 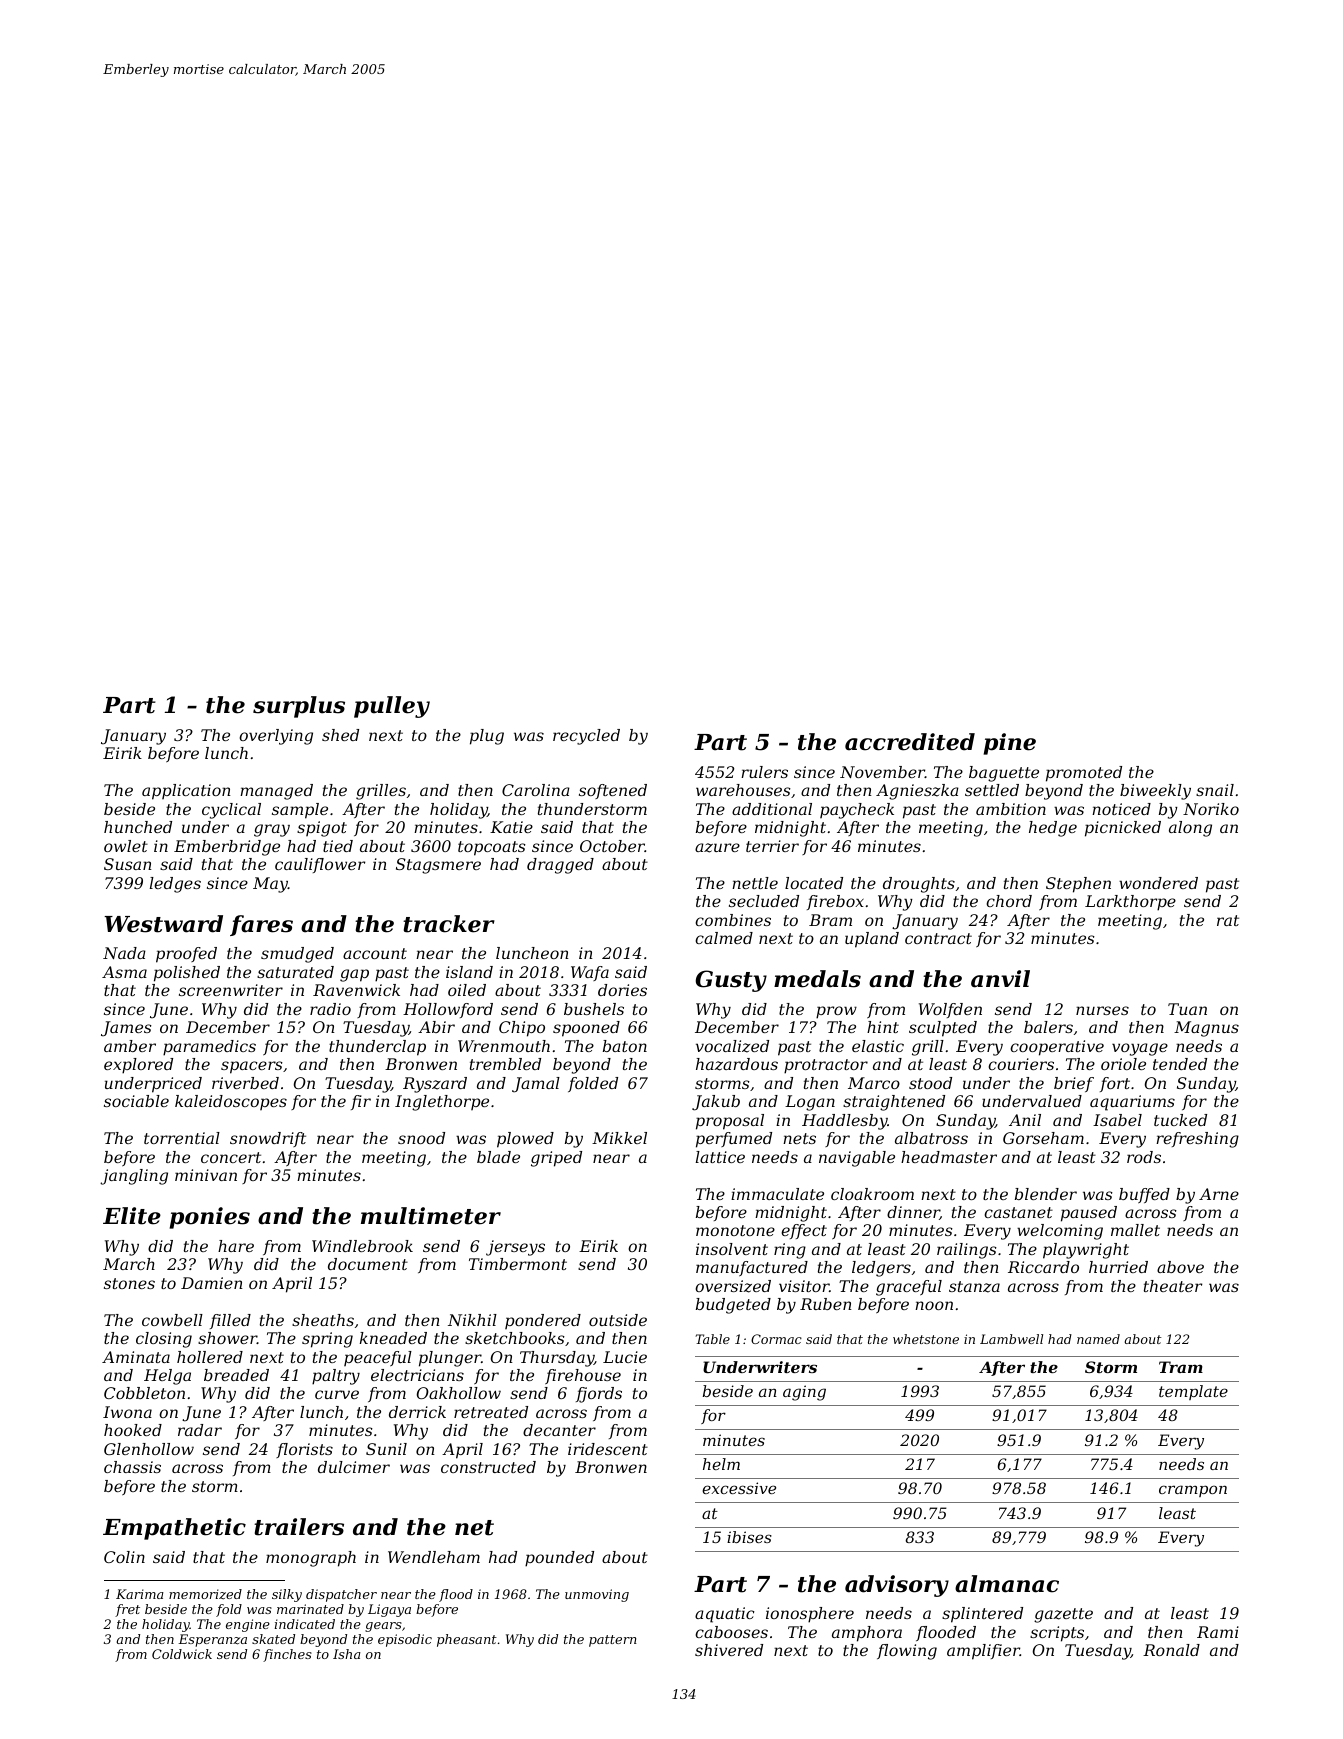 I want to click on ambition, so click(x=1011, y=809).
